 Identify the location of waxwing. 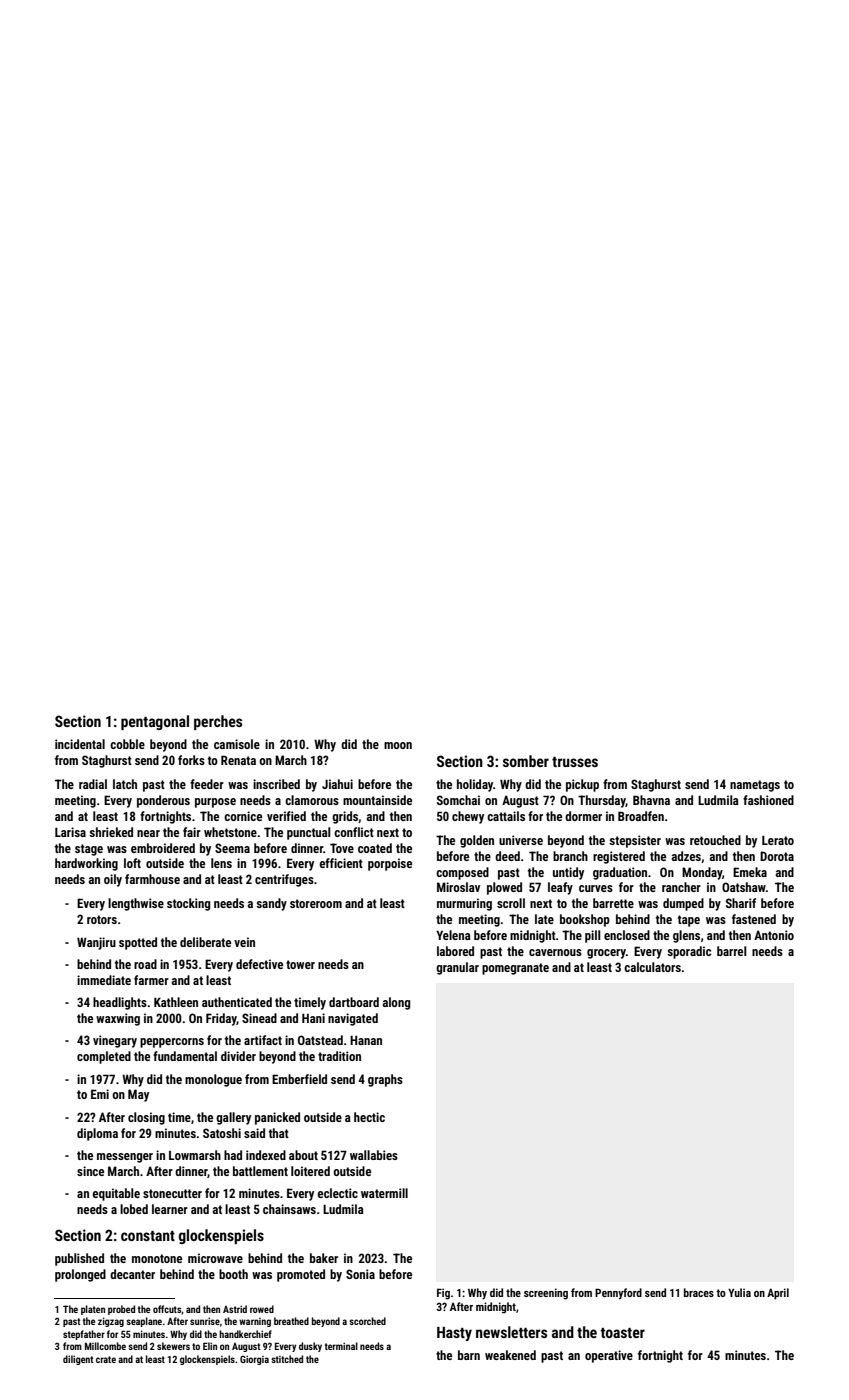
(118, 1019).
